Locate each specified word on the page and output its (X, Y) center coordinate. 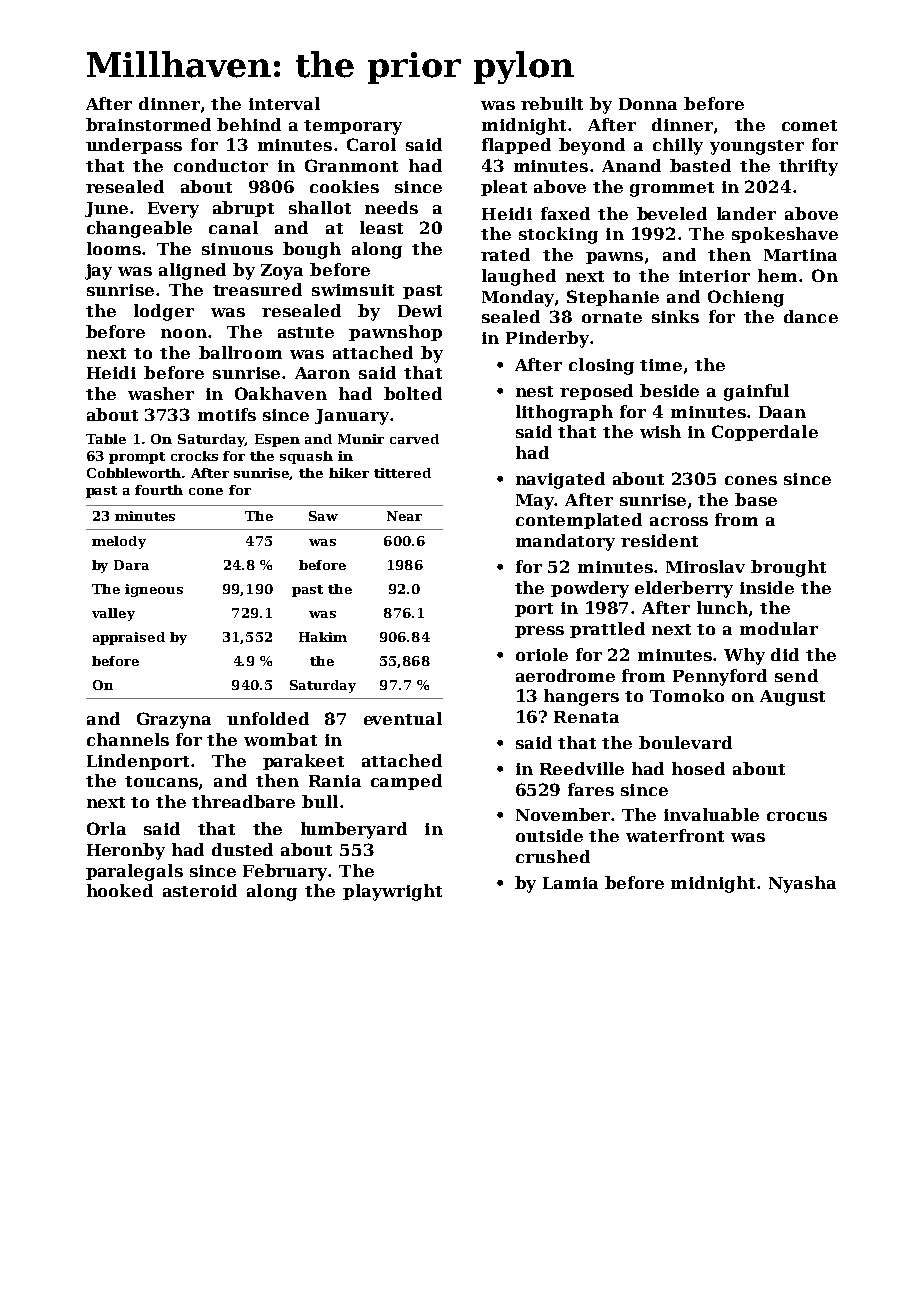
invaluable (711, 814)
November (563, 814)
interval (284, 103)
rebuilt (552, 103)
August (792, 698)
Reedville (582, 768)
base (756, 499)
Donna (648, 104)
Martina (800, 255)
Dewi (420, 311)
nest (534, 391)
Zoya (282, 272)
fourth (159, 490)
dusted (242, 849)
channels (128, 739)
